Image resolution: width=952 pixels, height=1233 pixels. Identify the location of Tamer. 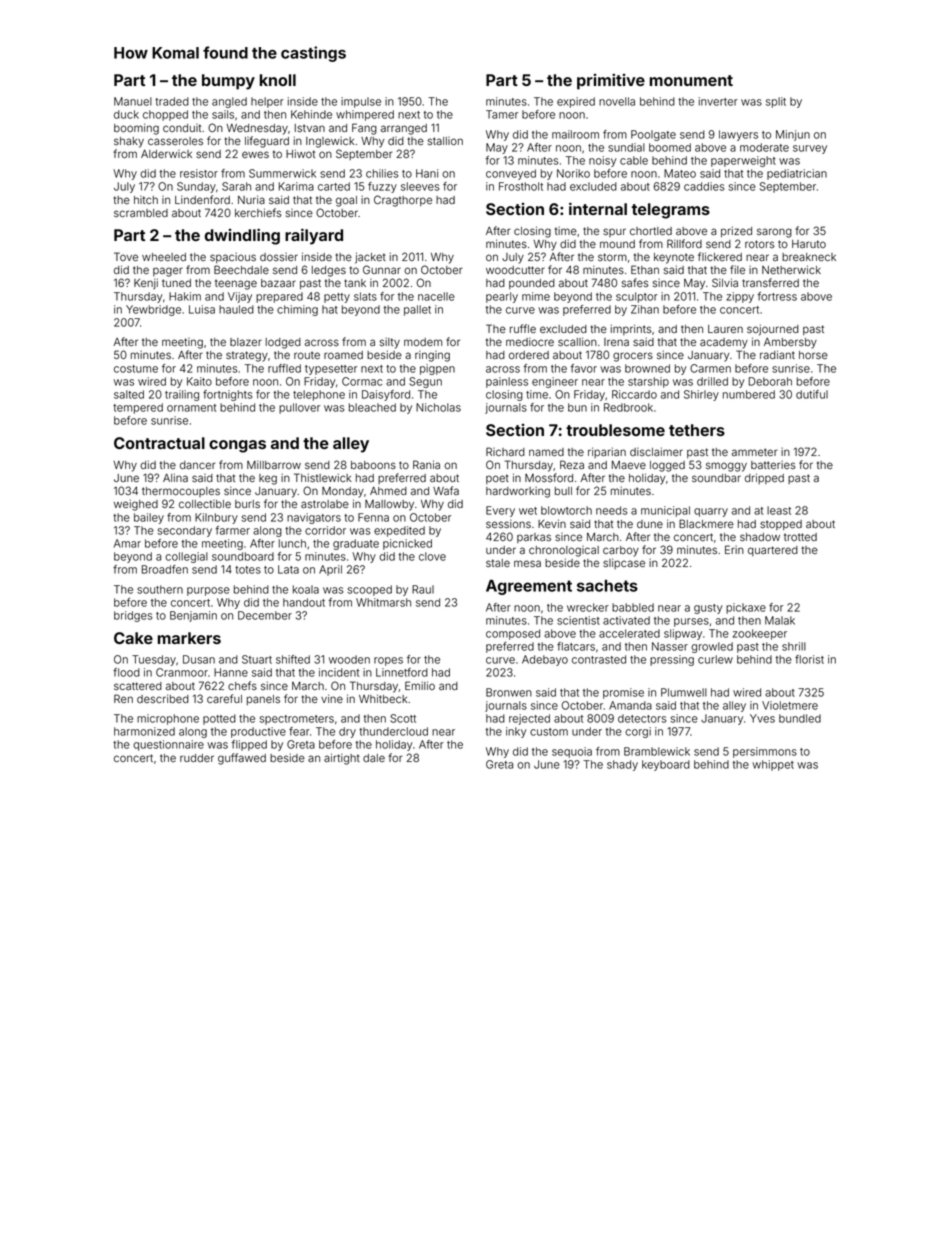
(502, 114).
